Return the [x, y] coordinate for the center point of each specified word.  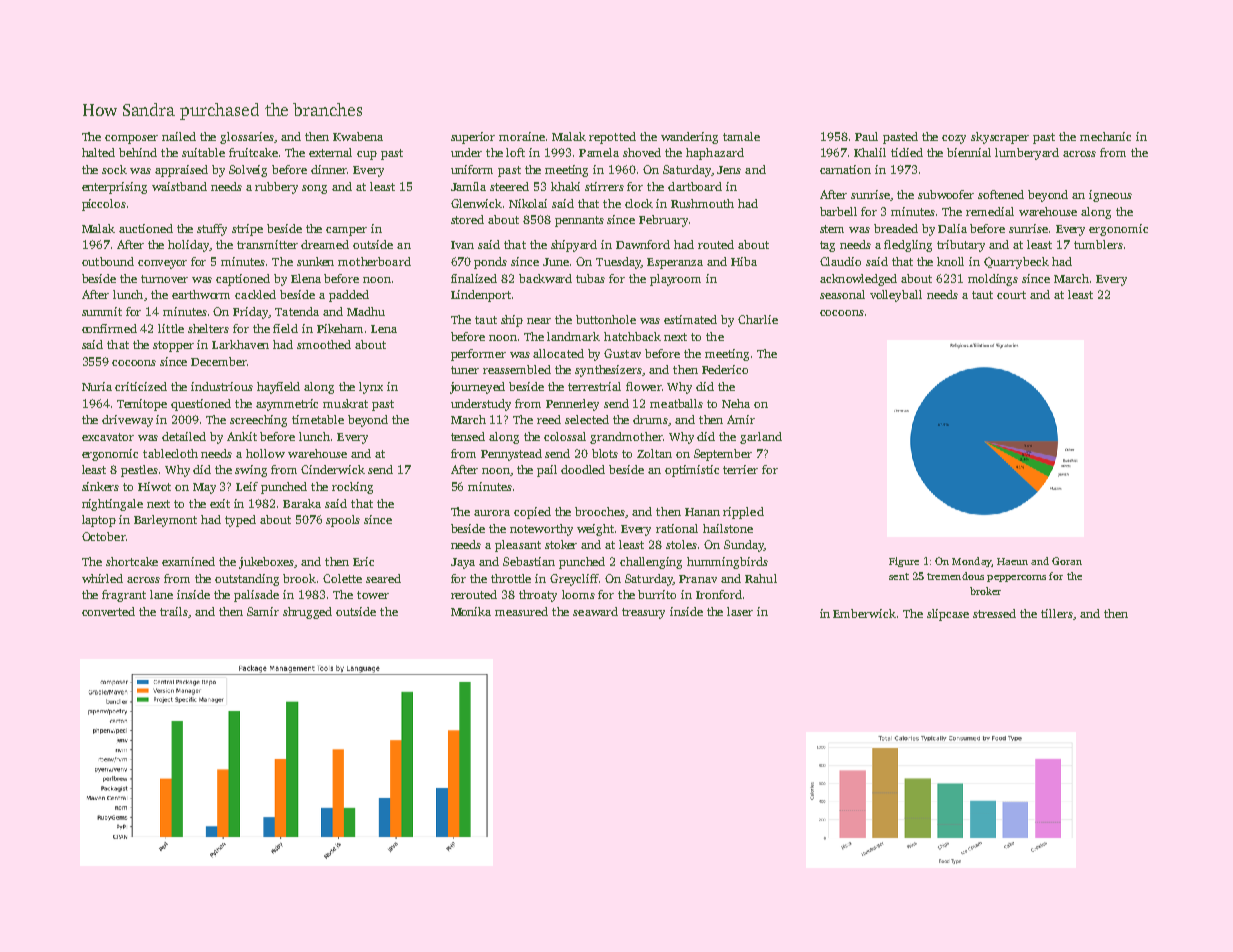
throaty [538, 596]
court [1011, 295]
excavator [108, 437]
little [171, 328]
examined [188, 561]
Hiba [744, 261]
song [314, 189]
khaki [565, 186]
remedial [990, 211]
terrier [740, 469]
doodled [583, 469]
